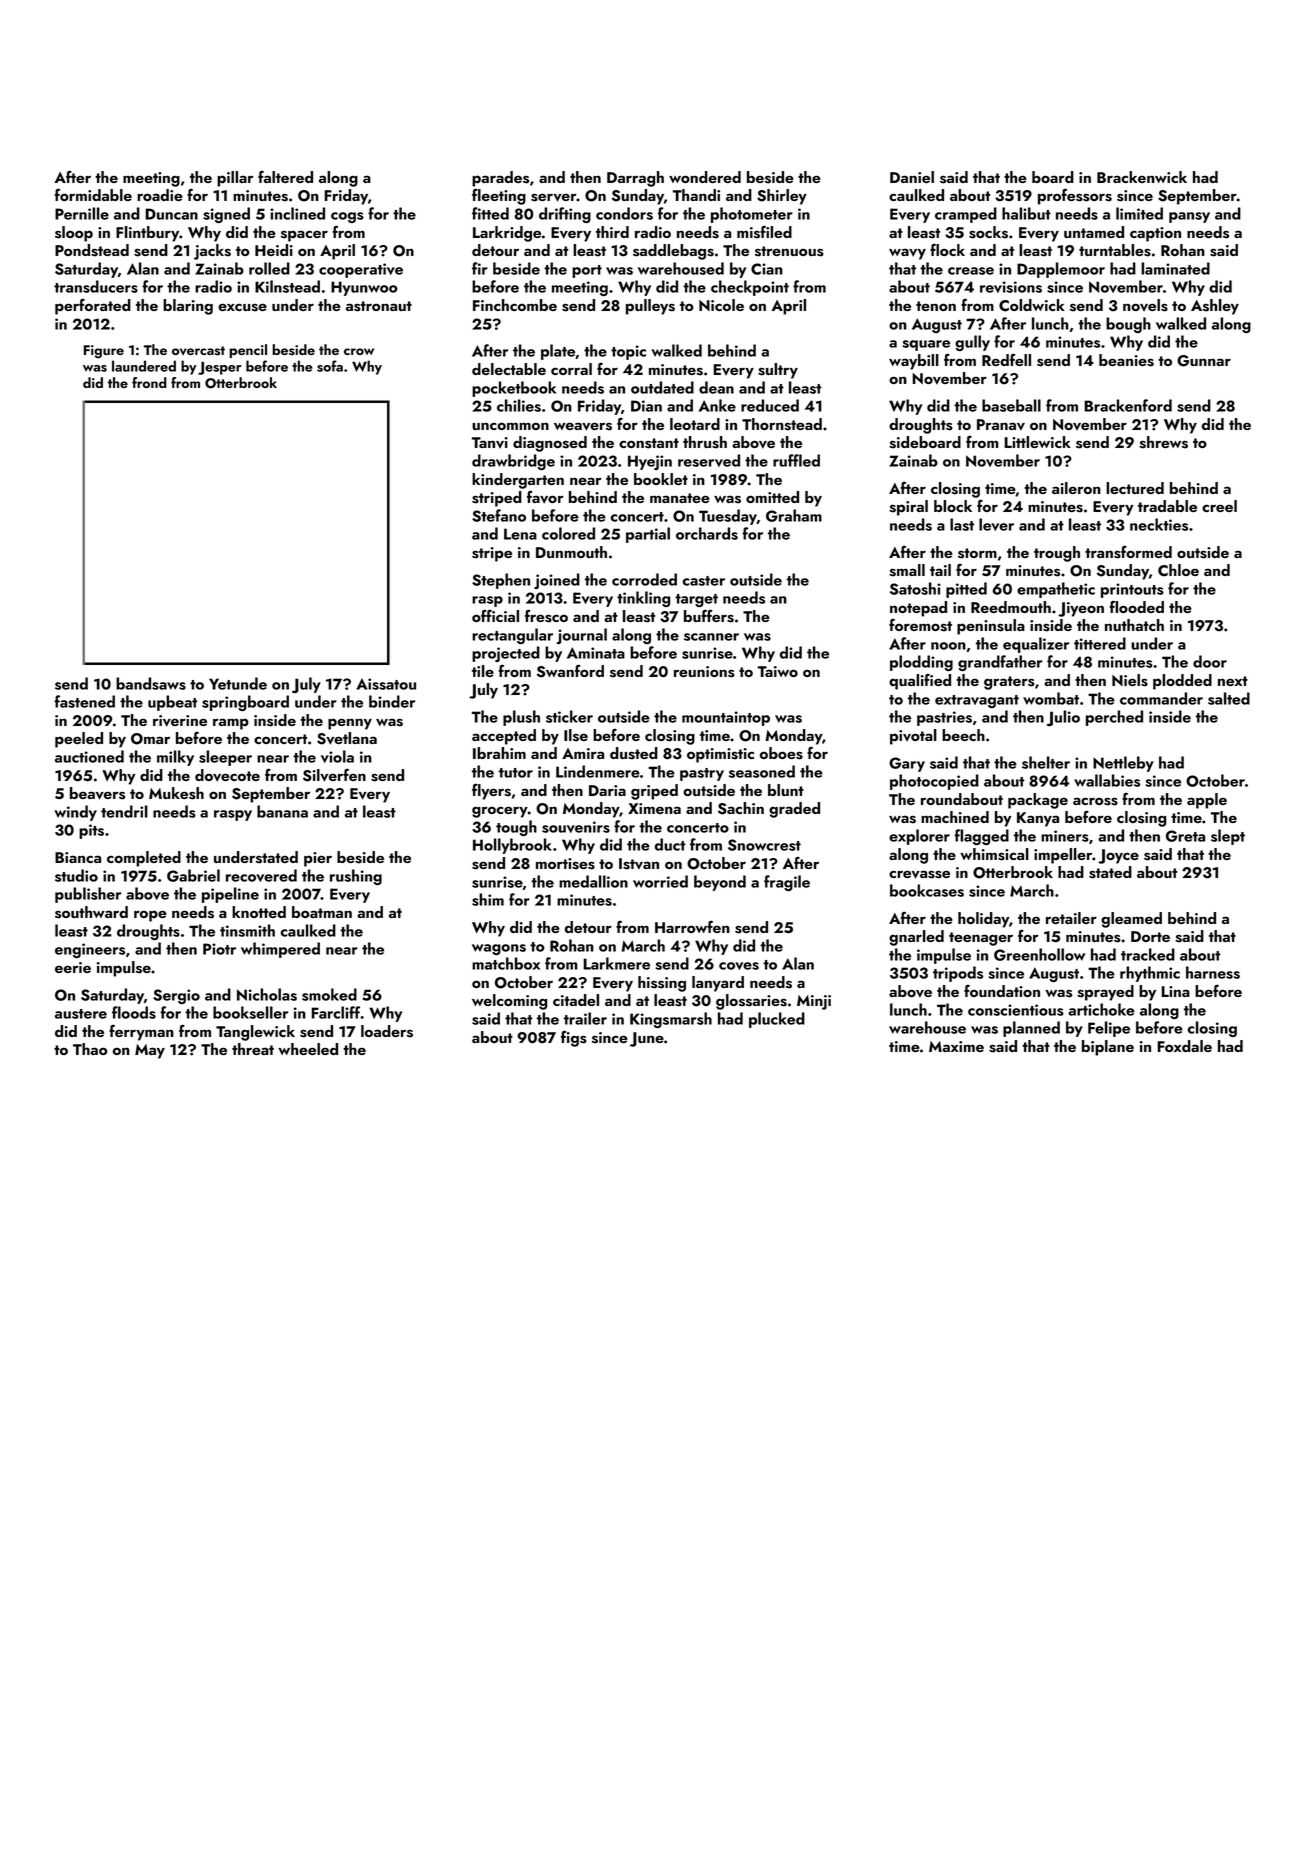 The height and width of the image is (1849, 1307). I want to click on faltered, so click(285, 177).
